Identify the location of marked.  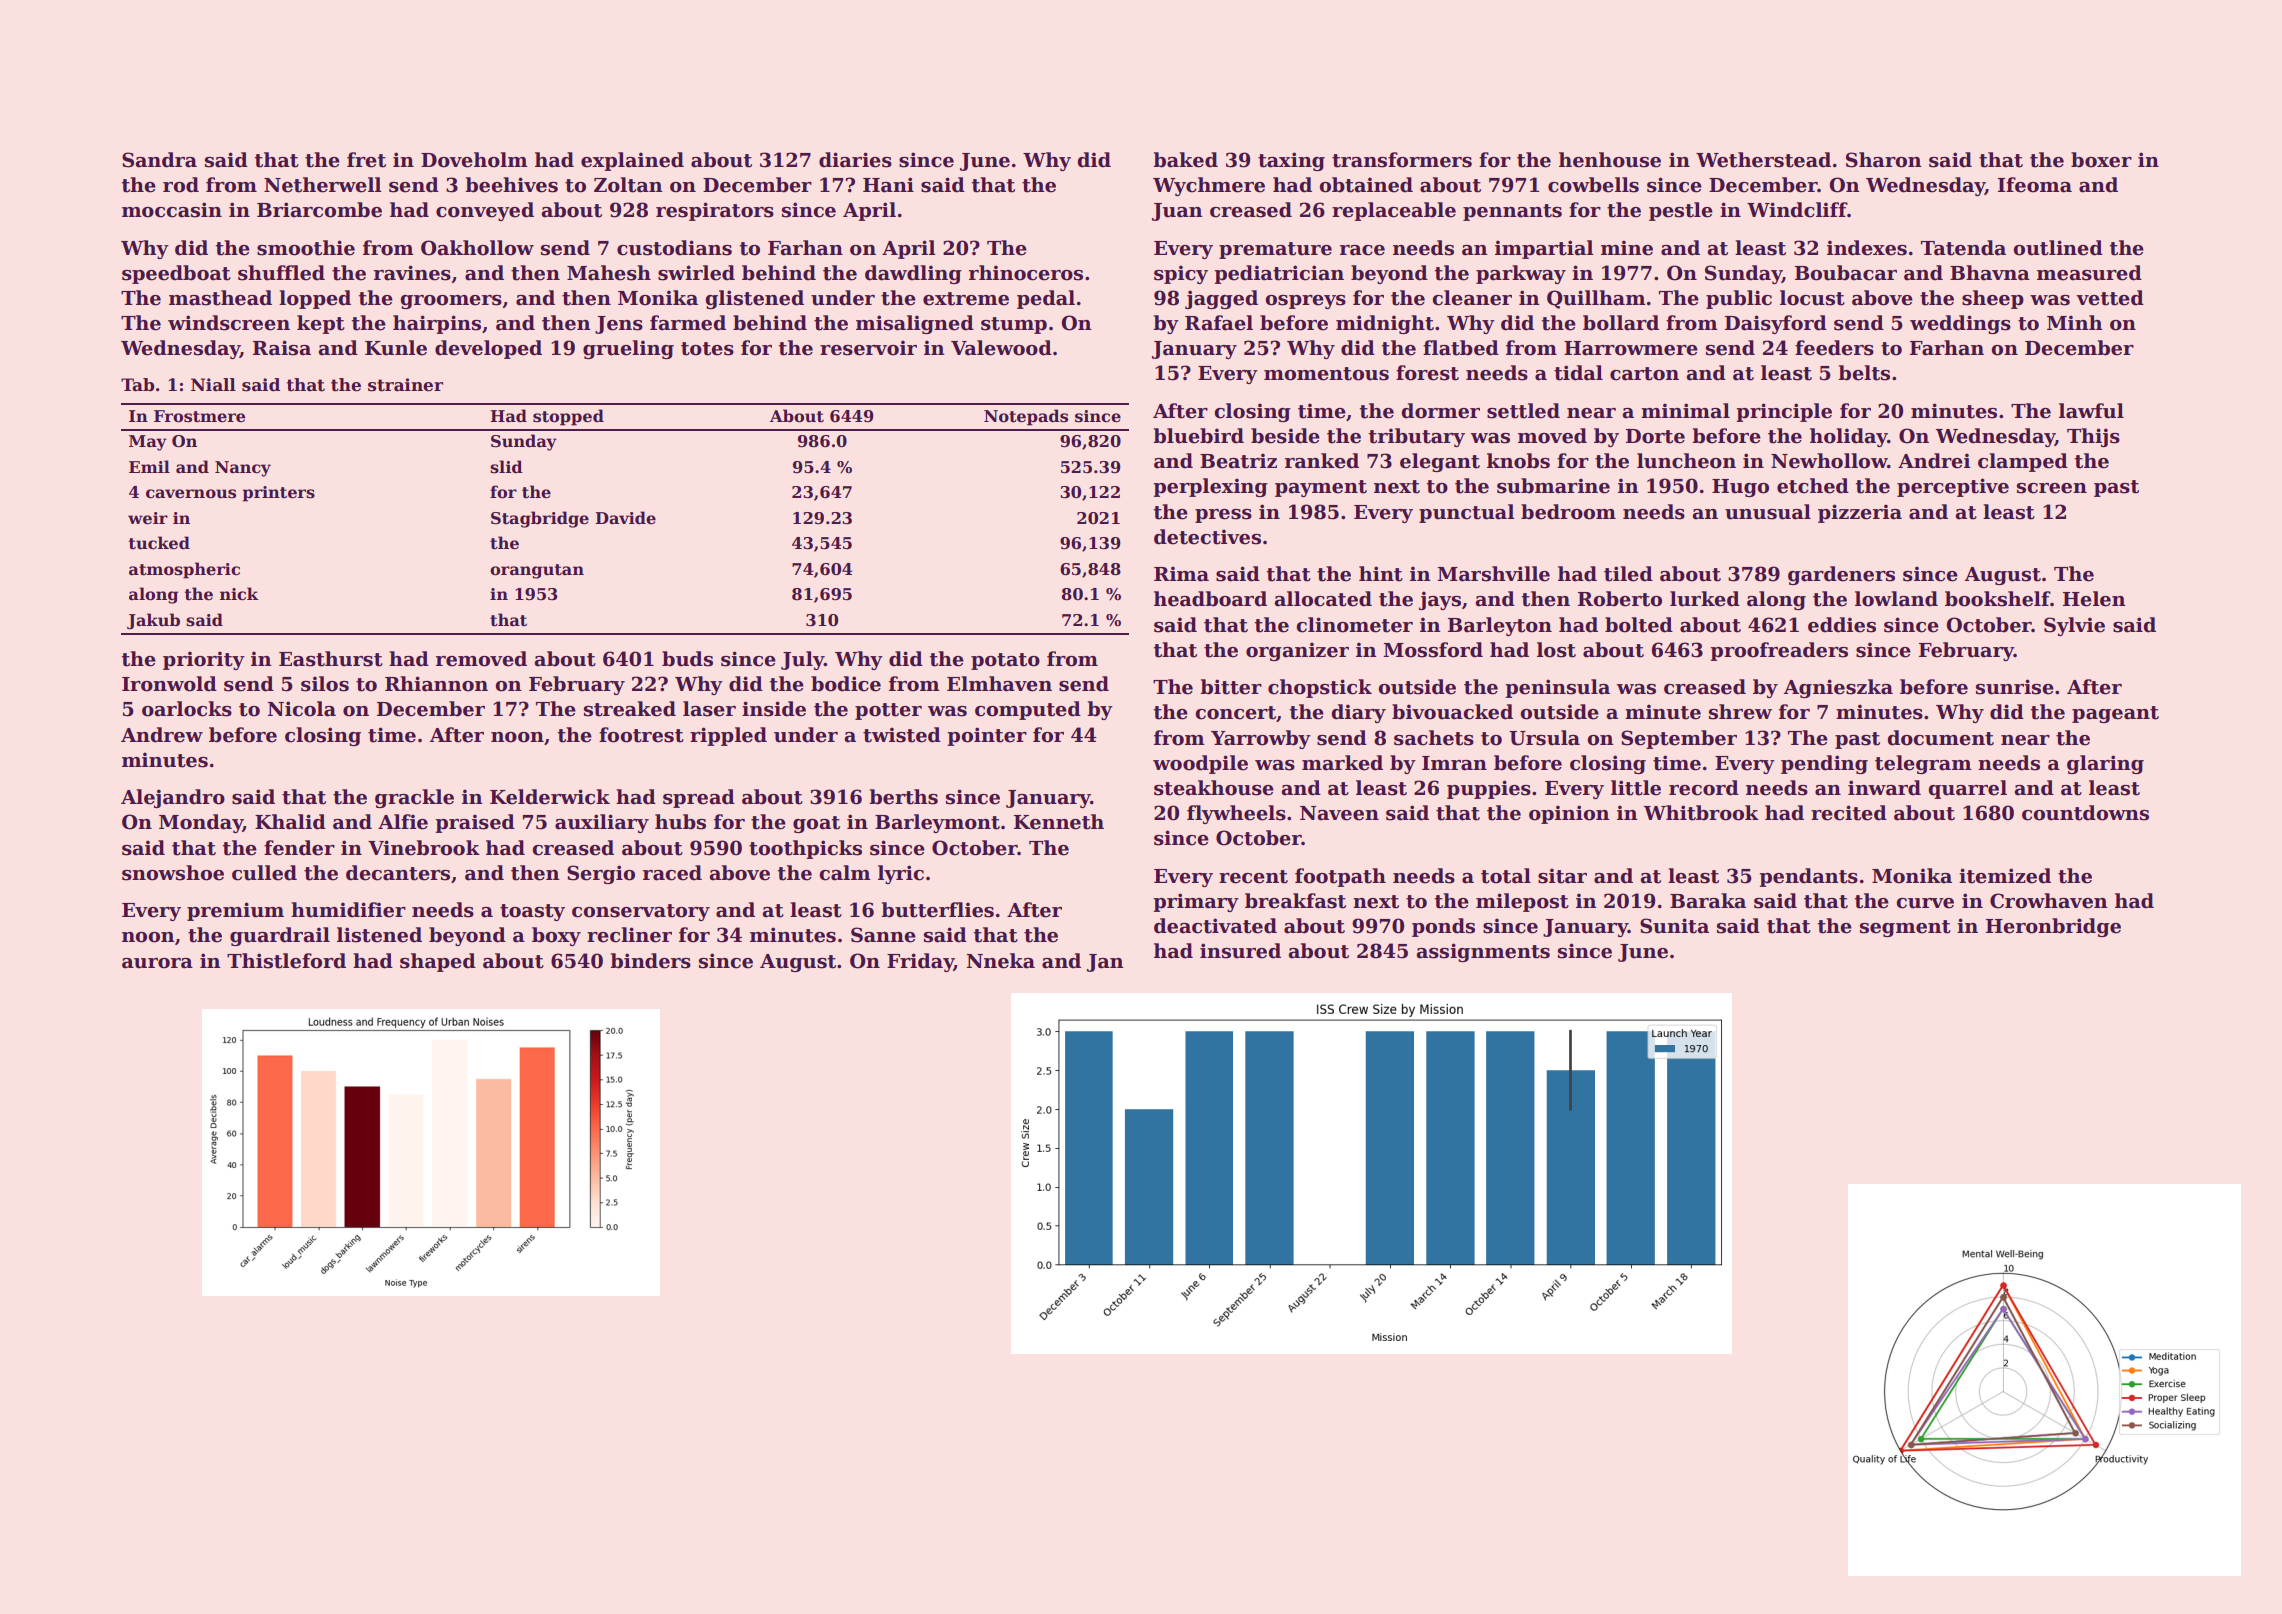
(1342, 763).
